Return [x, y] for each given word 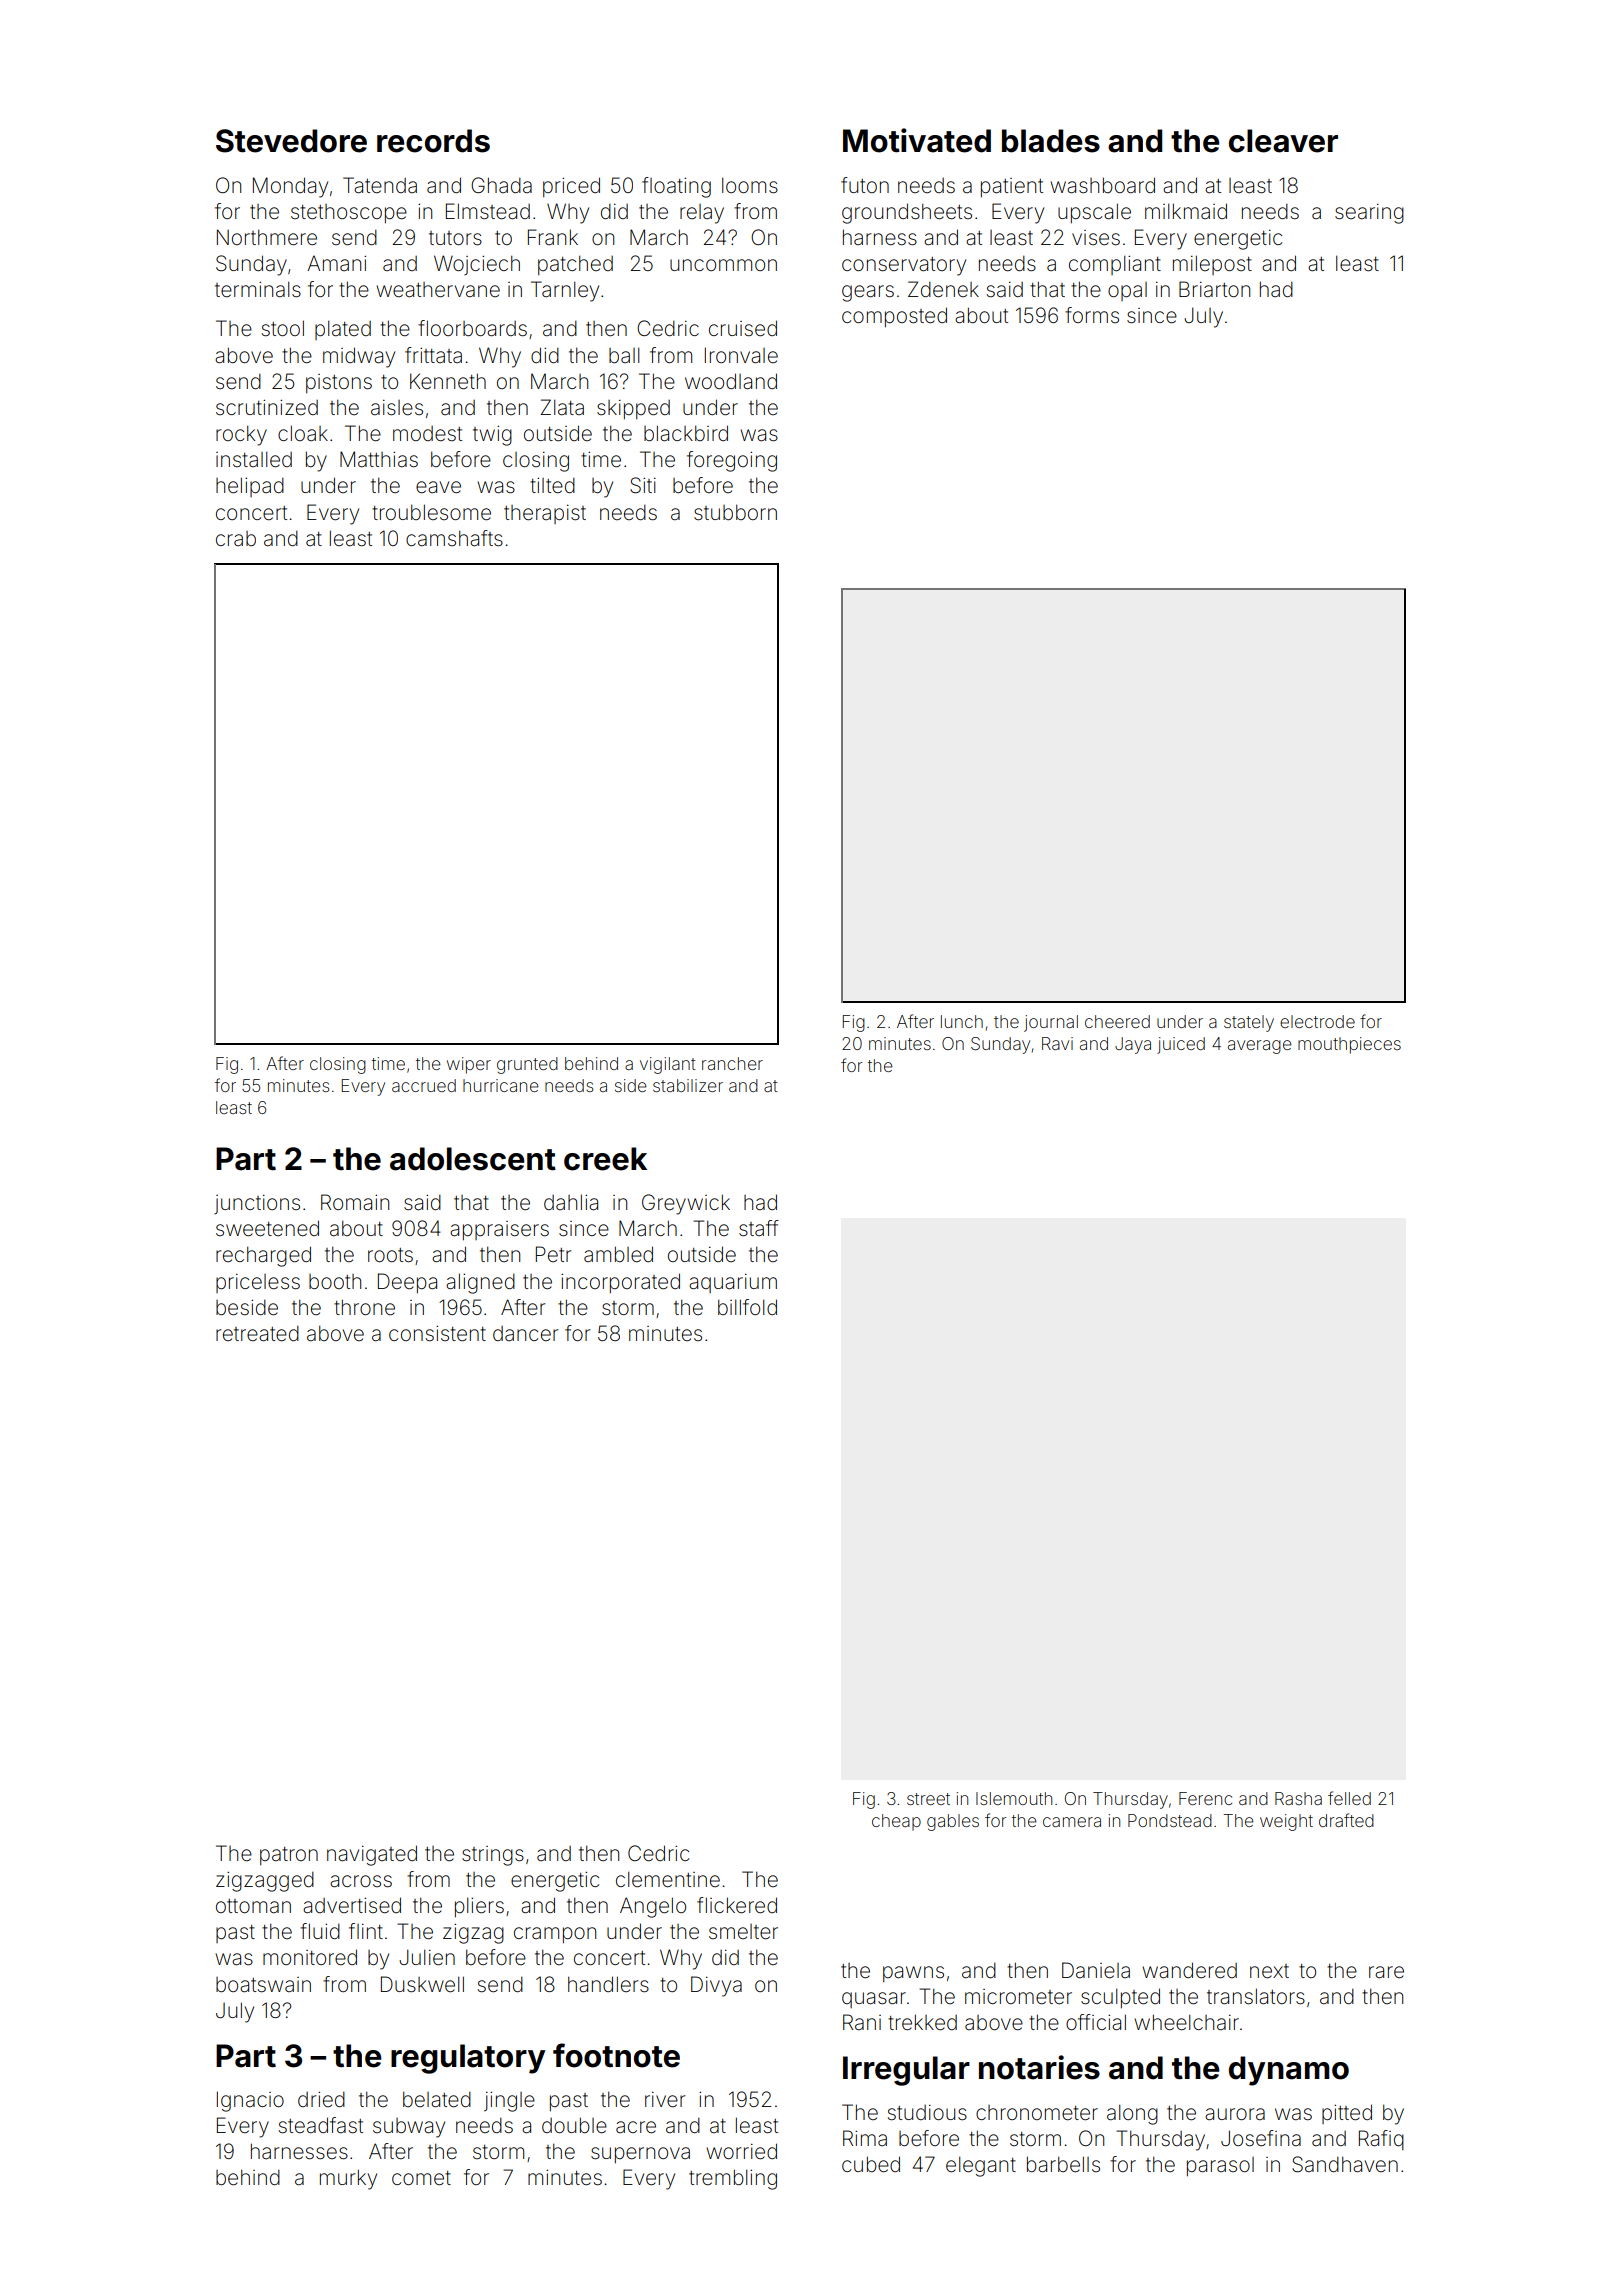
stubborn [735, 512]
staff [759, 1228]
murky [348, 2179]
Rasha [1298, 1798]
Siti [643, 485]
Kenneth [448, 381]
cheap [896, 1822]
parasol [1220, 2166]
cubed [871, 2164]
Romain [355, 1202]
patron [289, 1856]
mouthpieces [1349, 1045]
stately [1249, 1023]
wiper [469, 1065]
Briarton [1214, 289]
